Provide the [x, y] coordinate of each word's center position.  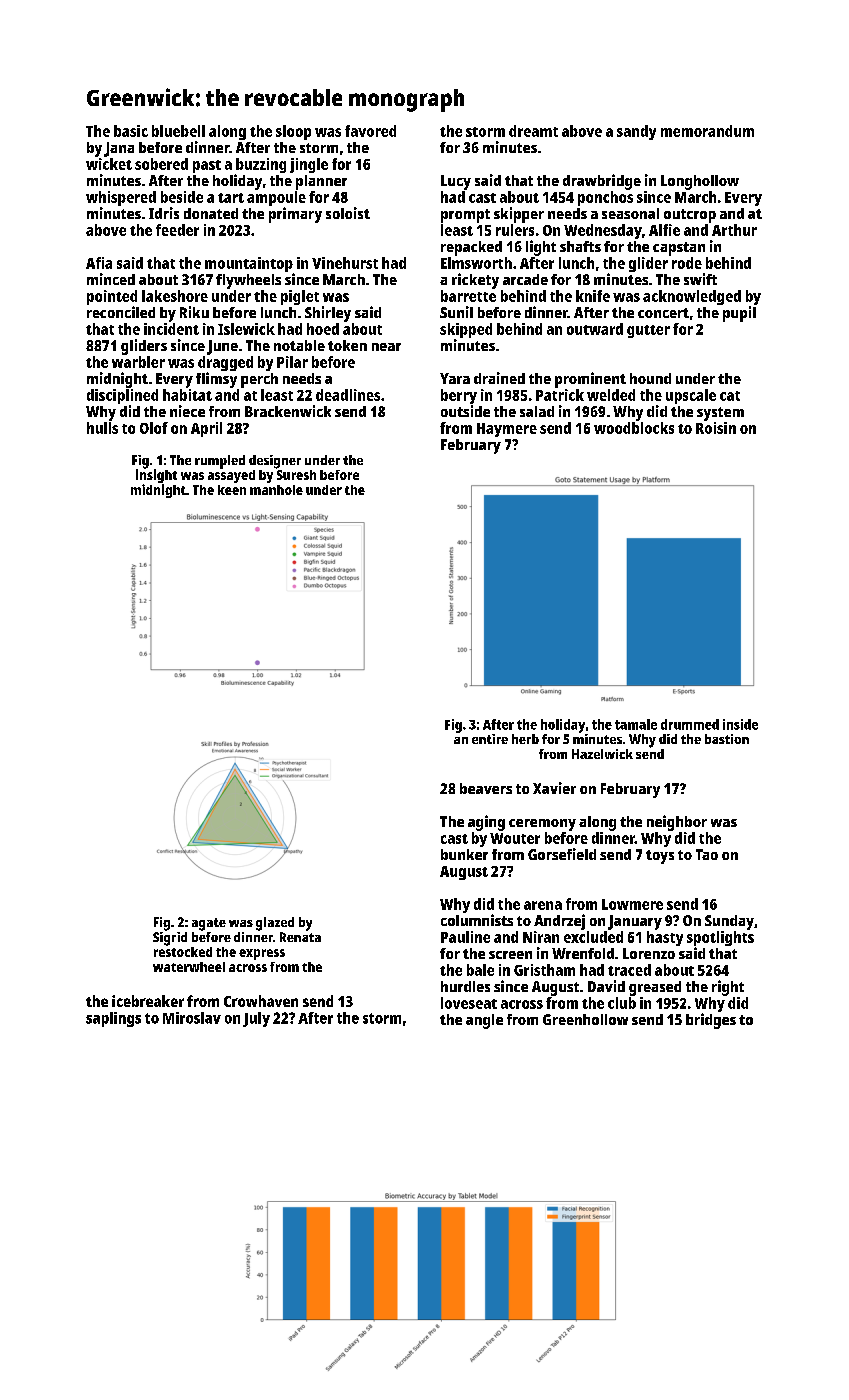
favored [370, 131]
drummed [690, 724]
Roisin [716, 428]
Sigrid [170, 939]
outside [465, 411]
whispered [121, 198]
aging [486, 823]
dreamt [533, 131]
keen [232, 490]
